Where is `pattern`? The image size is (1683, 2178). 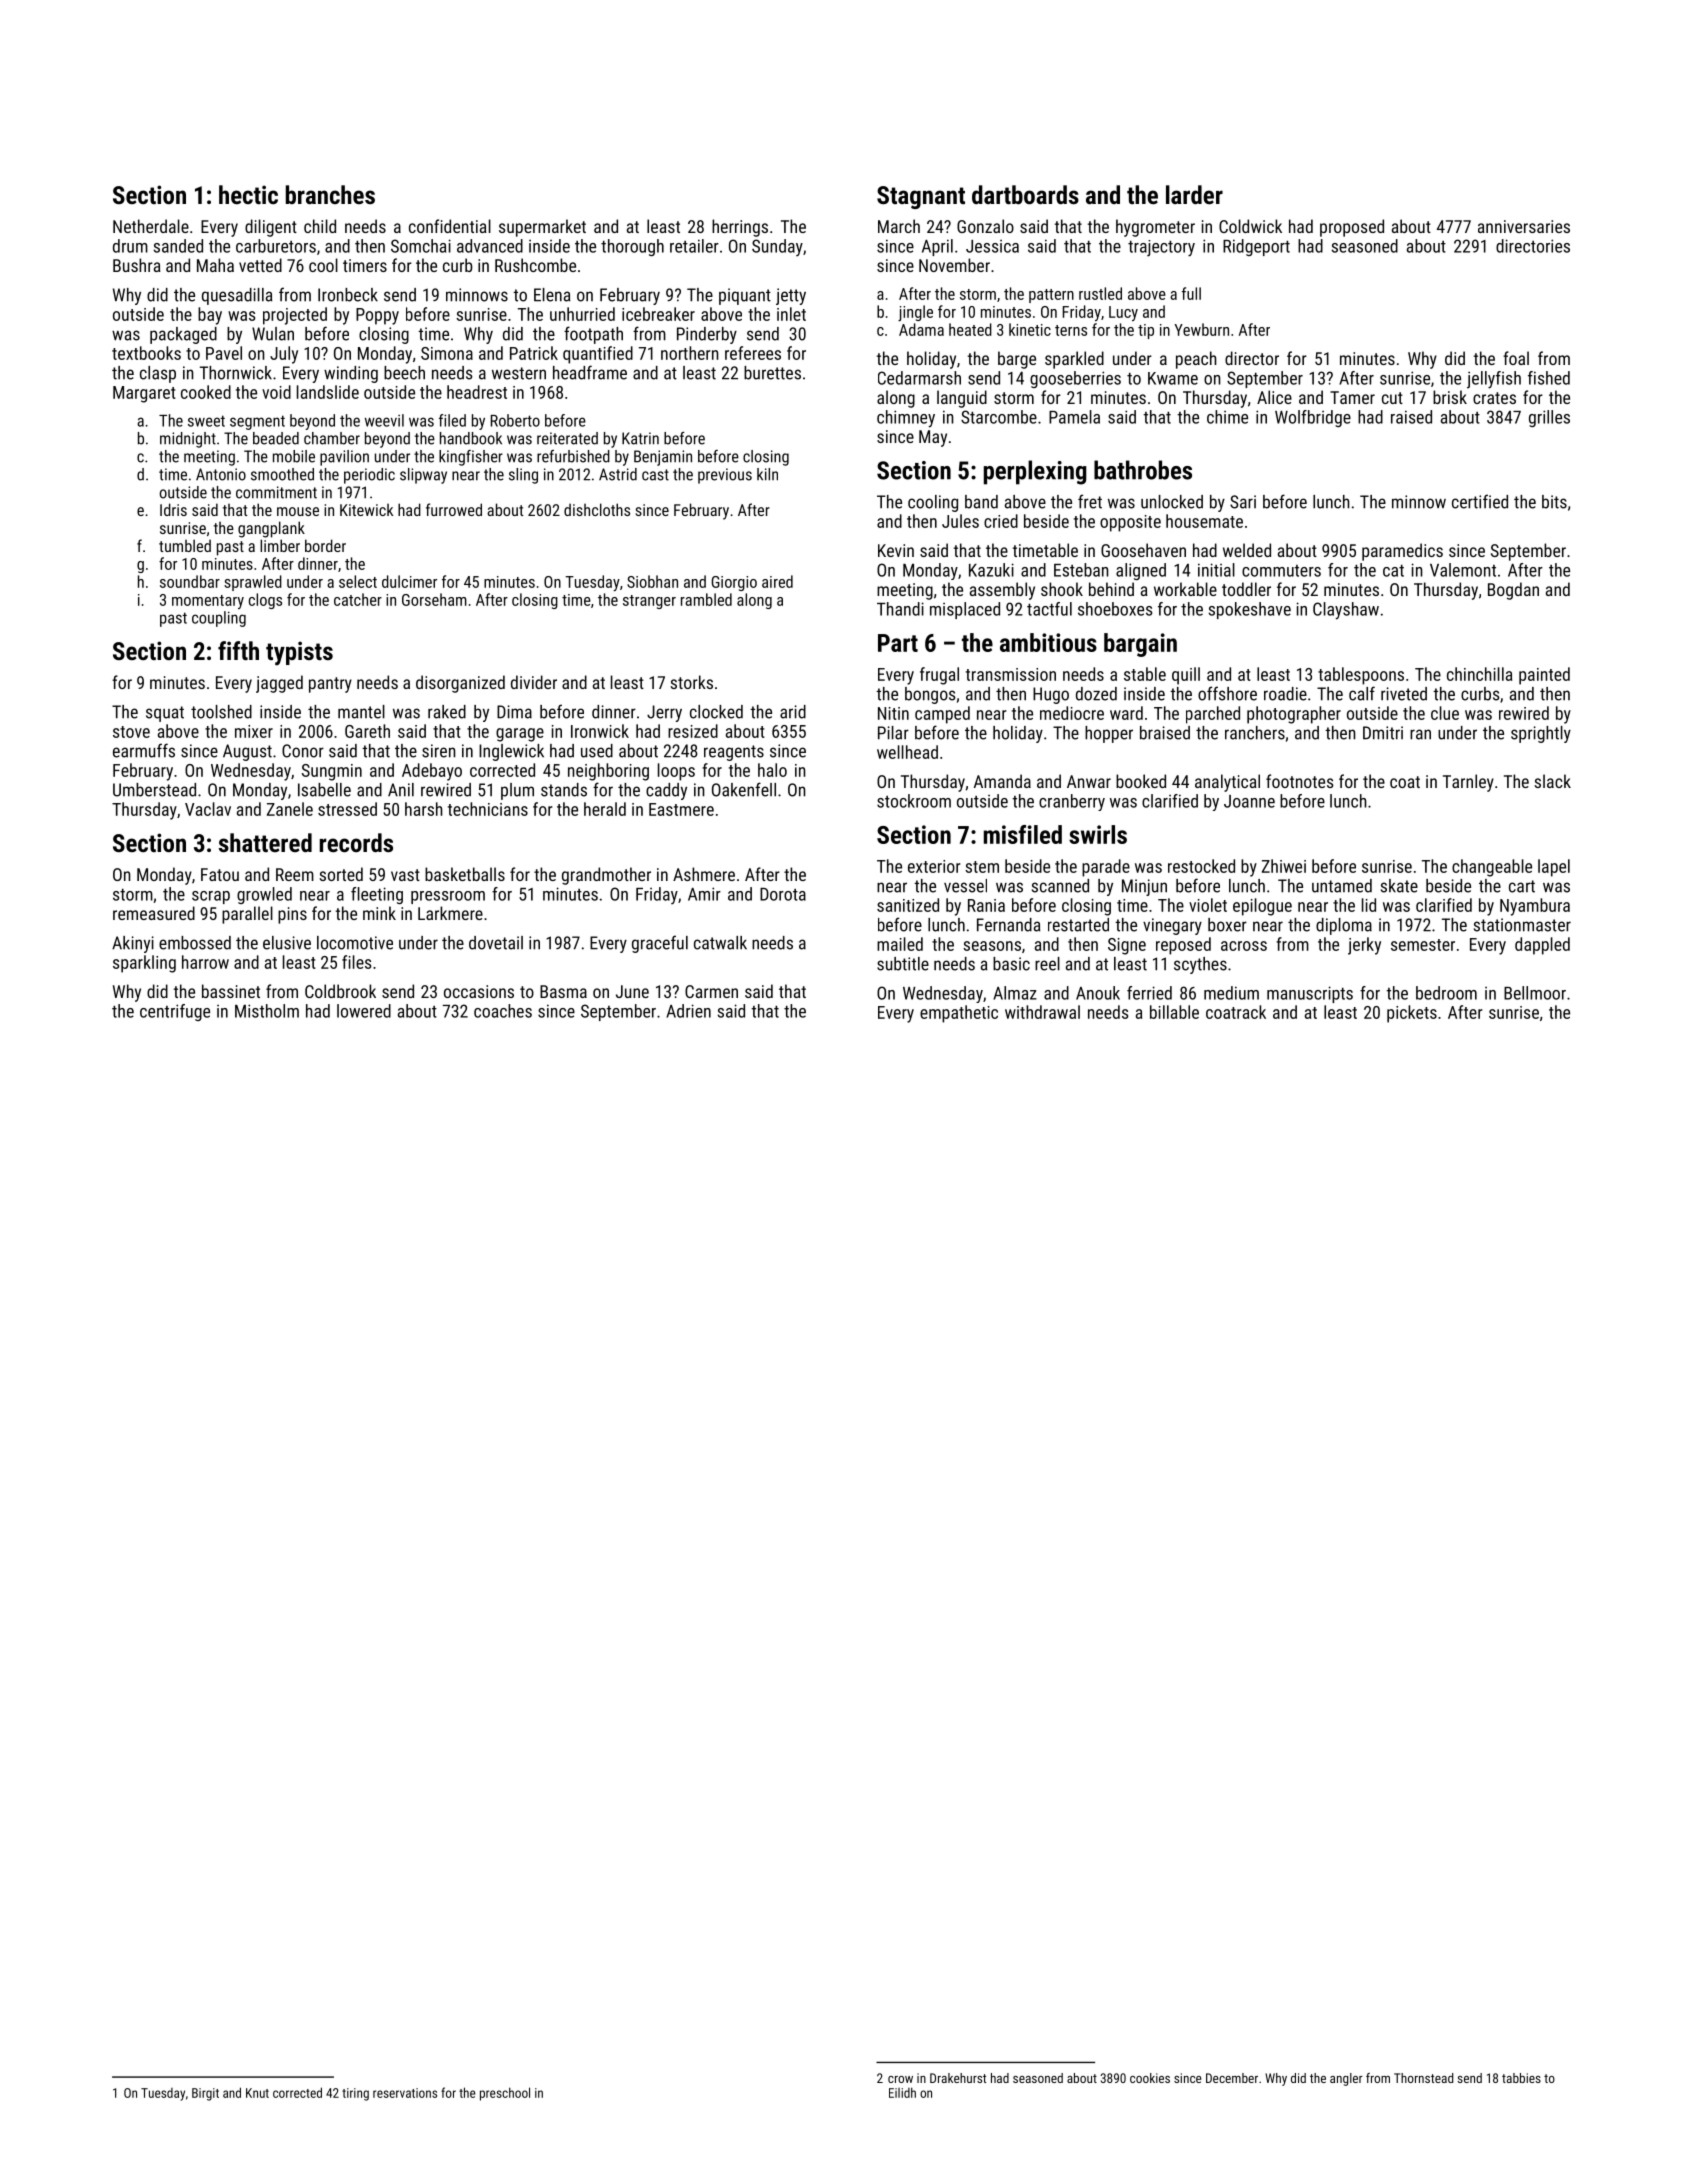
pattern is located at coordinates (1051, 296).
